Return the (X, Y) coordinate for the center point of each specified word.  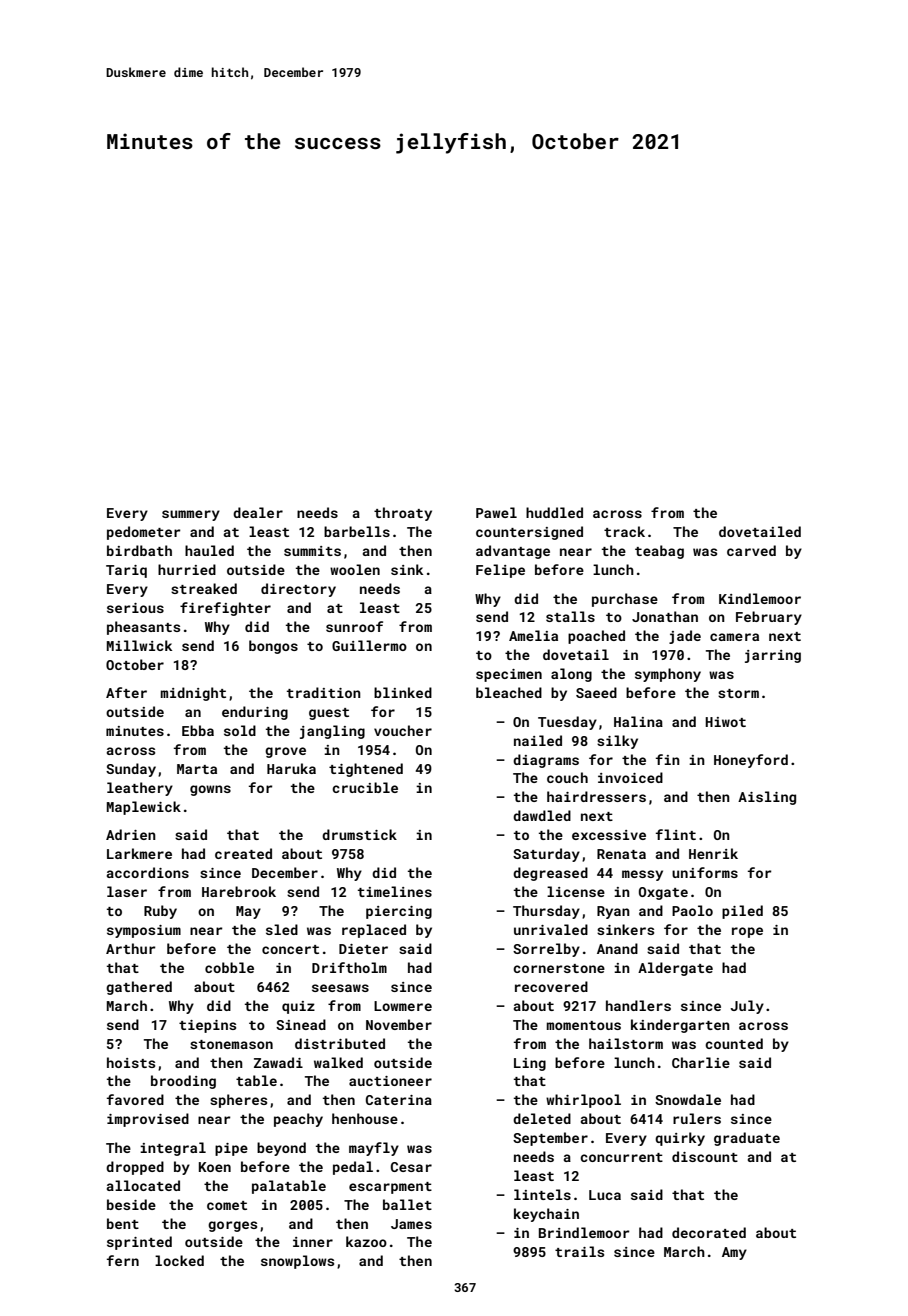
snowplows (297, 1262)
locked (179, 1260)
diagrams (546, 761)
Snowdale (688, 1099)
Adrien (131, 834)
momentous (584, 1025)
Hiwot (725, 722)
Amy (734, 1253)
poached (596, 637)
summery (191, 515)
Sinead (301, 1024)
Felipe (500, 571)
